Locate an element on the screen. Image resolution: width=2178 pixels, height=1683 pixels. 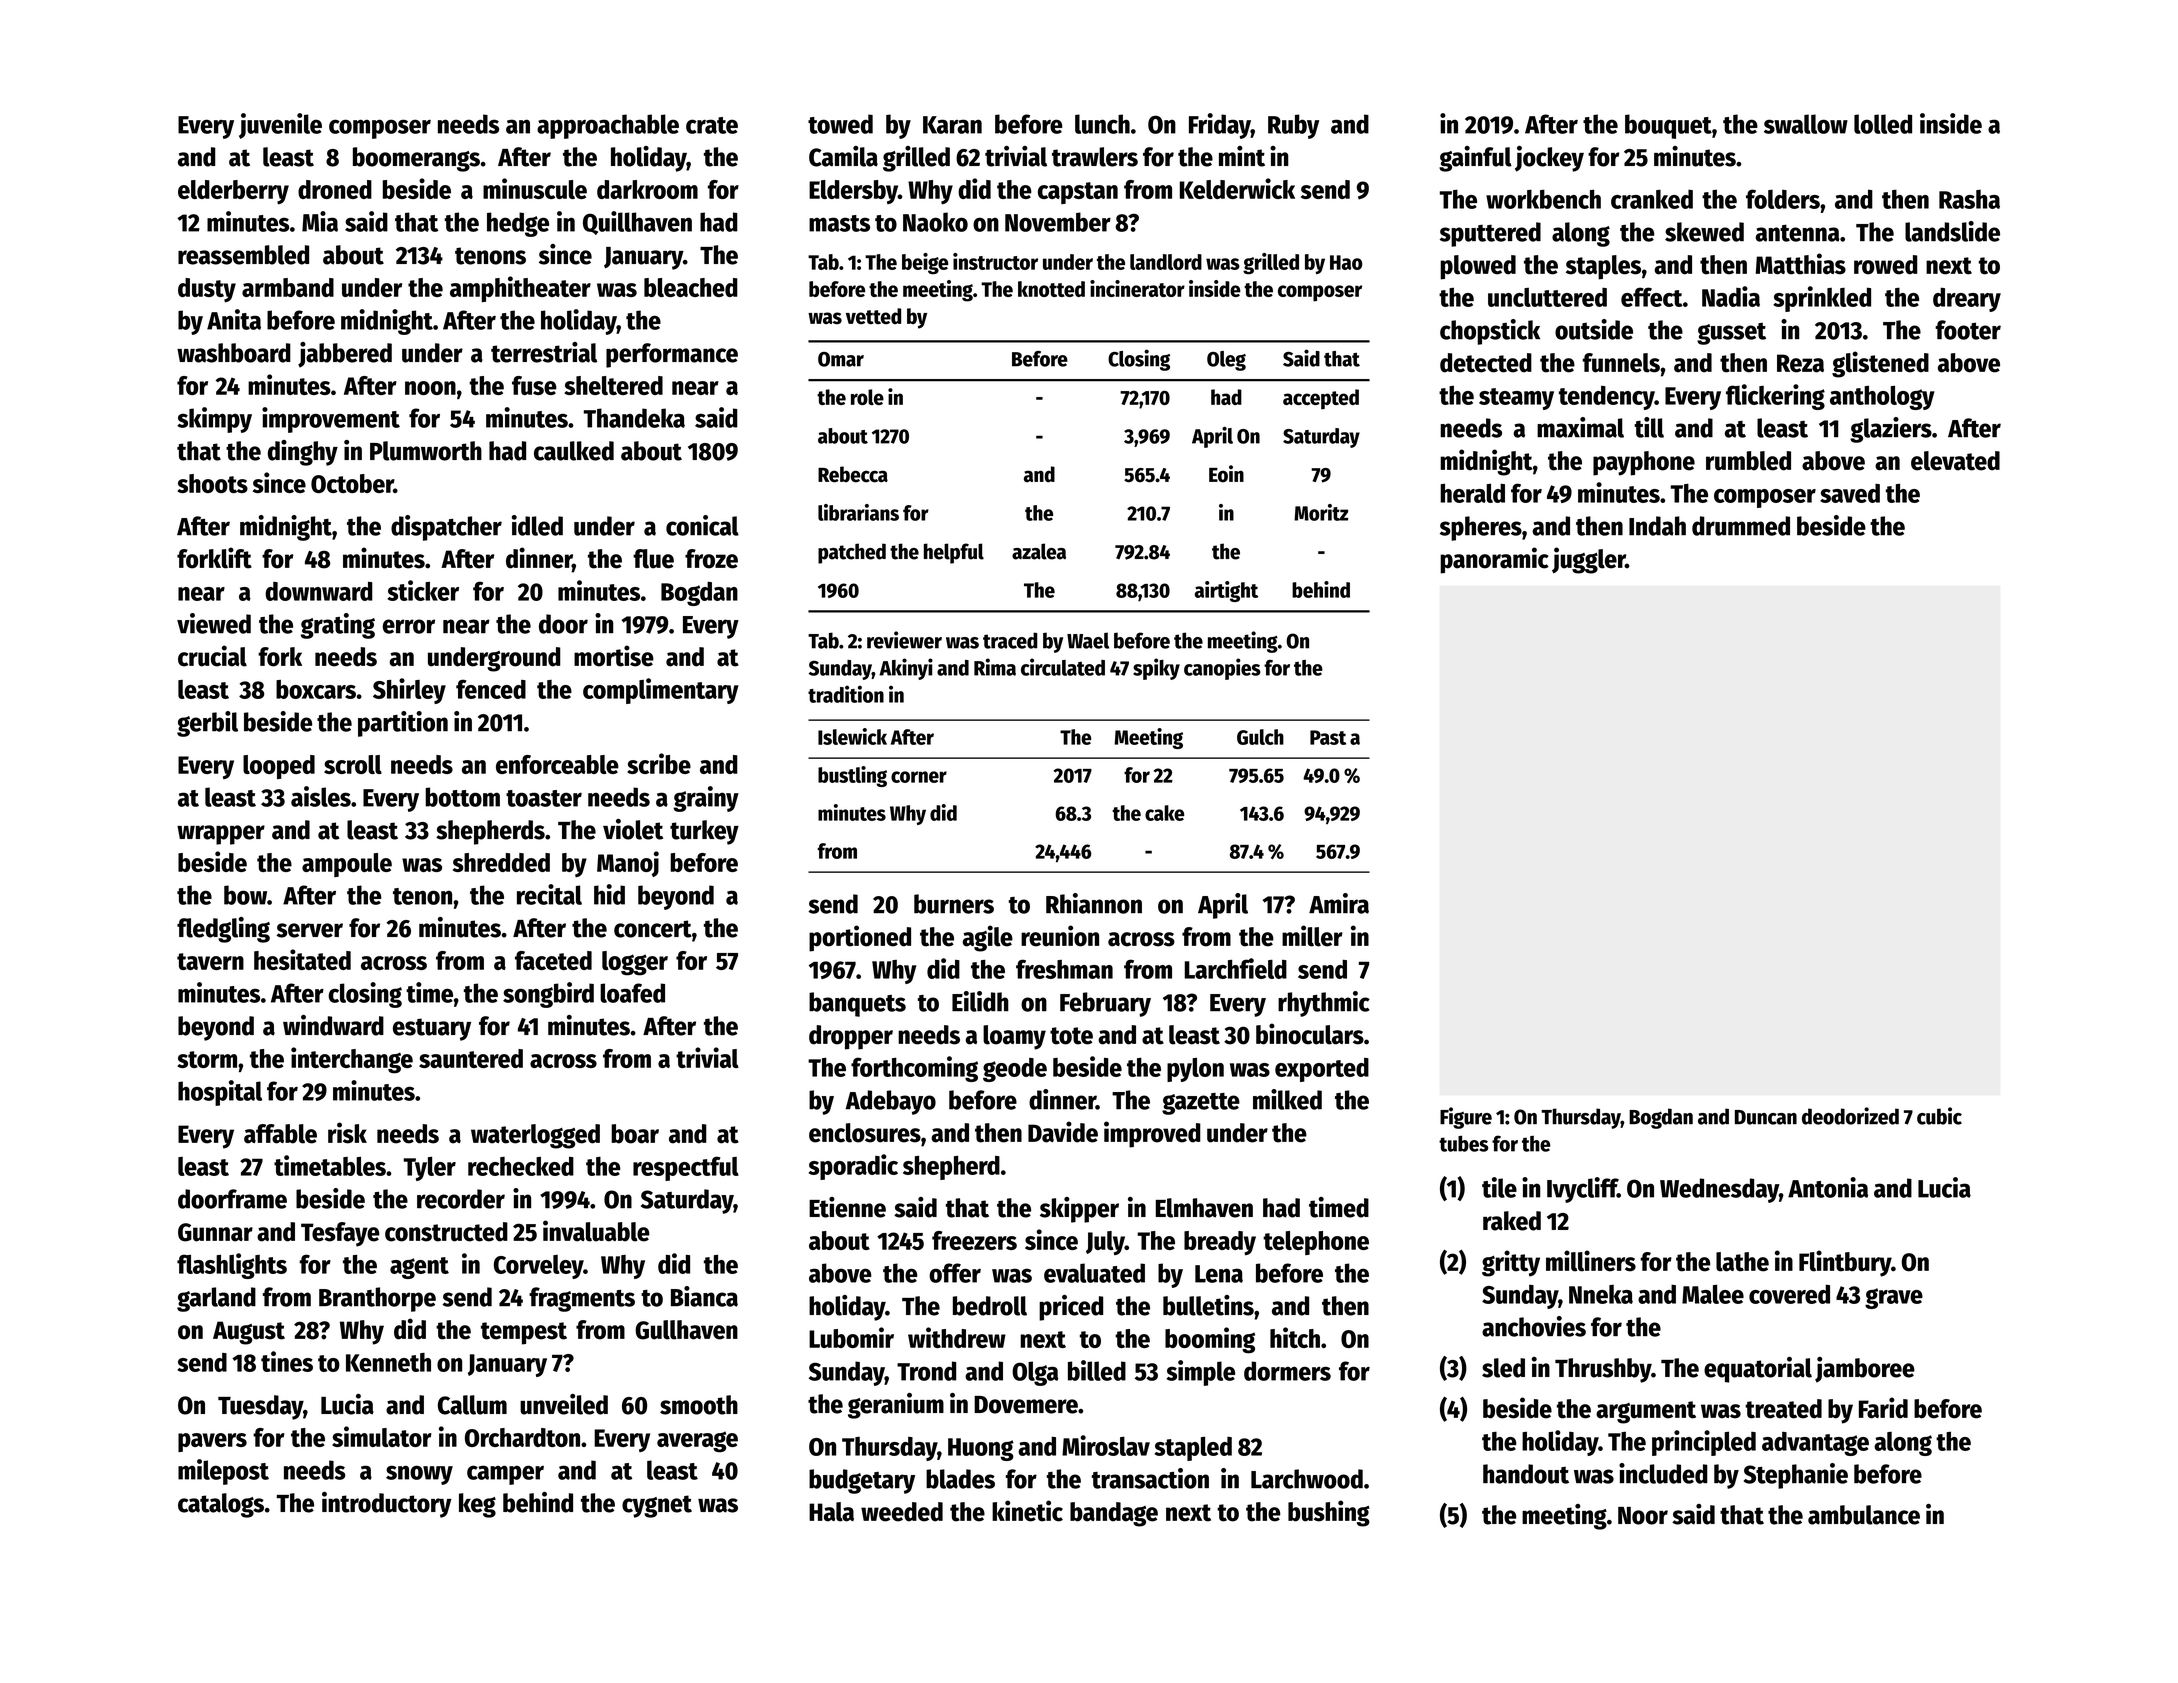
simulator is located at coordinates (382, 1436).
